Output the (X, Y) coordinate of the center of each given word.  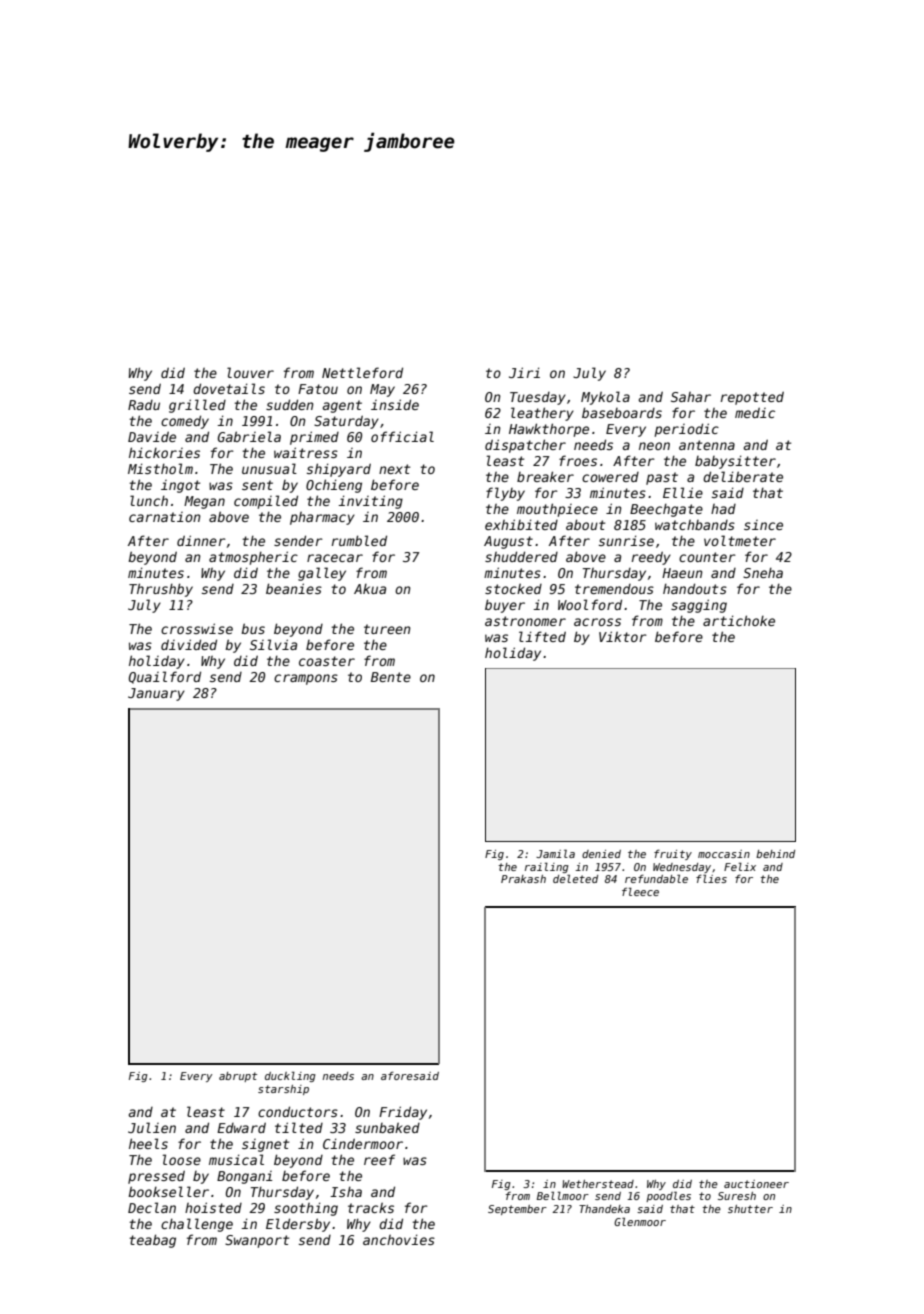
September (517, 1210)
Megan (204, 502)
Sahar (691, 397)
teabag (152, 1241)
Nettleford (362, 372)
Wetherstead (598, 1184)
